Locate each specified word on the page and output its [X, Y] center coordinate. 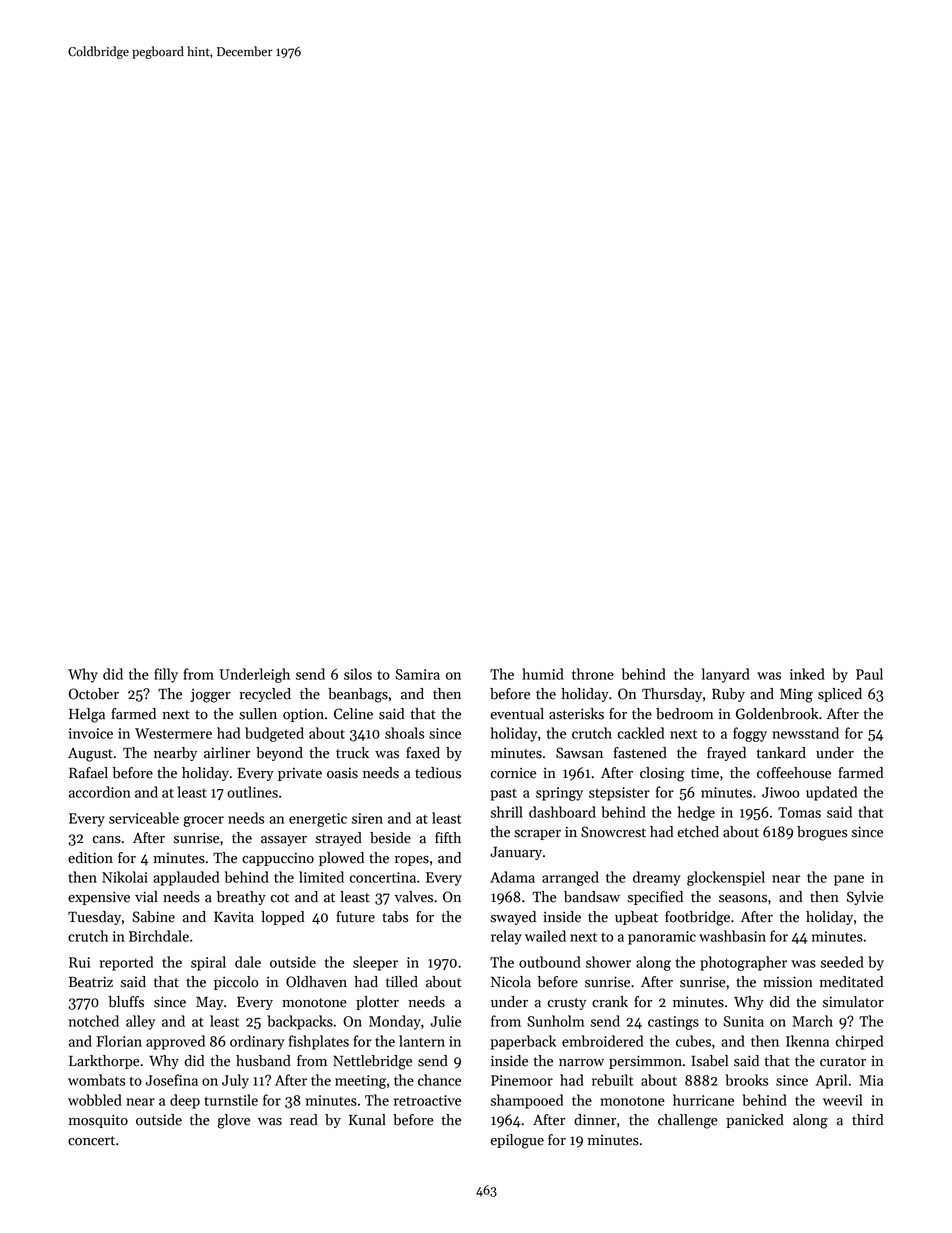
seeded [842, 962]
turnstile [231, 1100]
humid [543, 674]
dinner [595, 1120]
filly [166, 675]
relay [506, 937]
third [867, 1120]
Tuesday [94, 918]
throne [593, 674]
